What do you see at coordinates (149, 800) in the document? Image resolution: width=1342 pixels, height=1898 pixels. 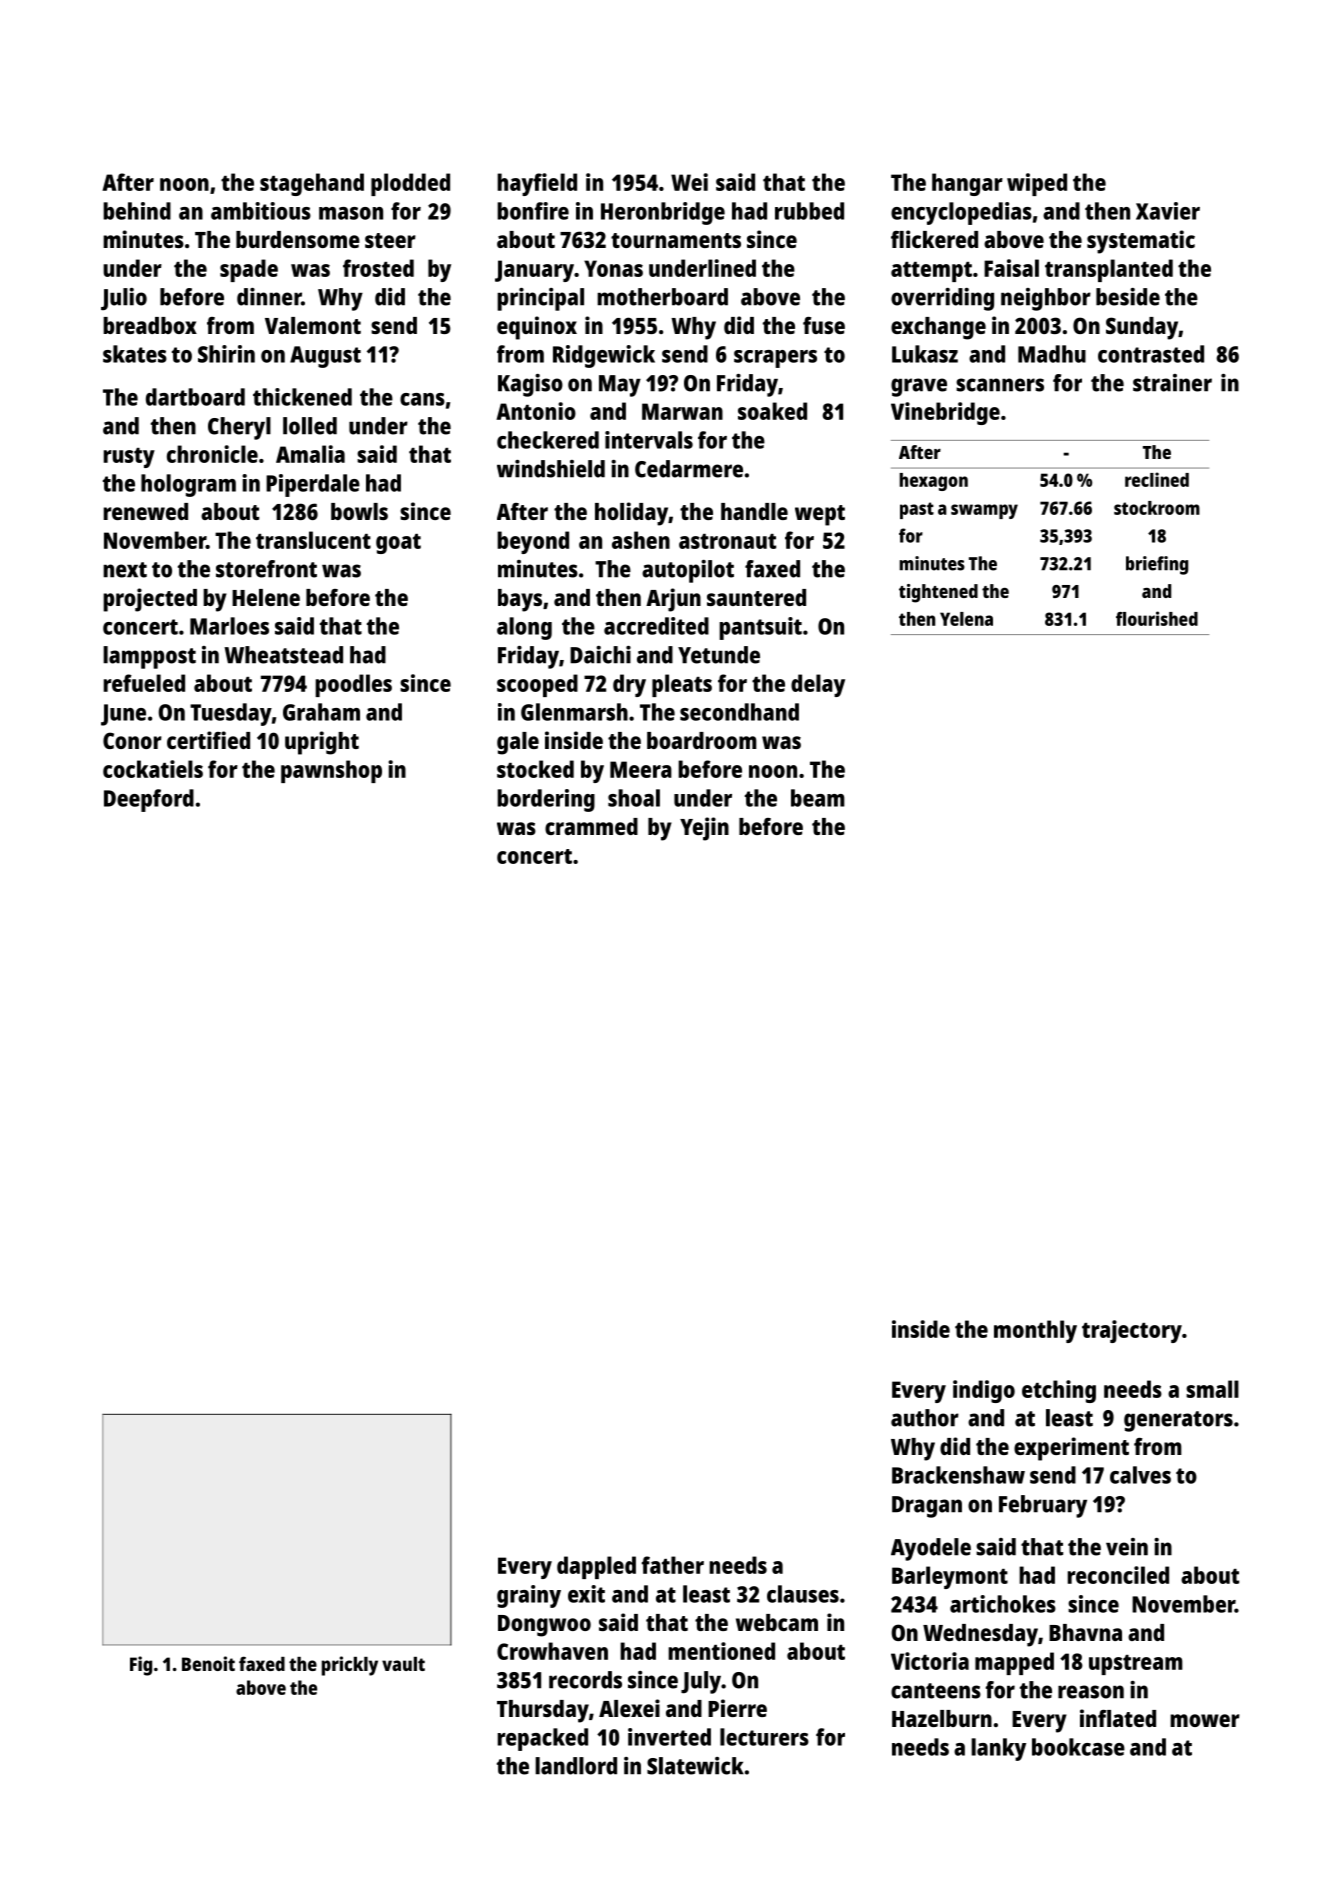 I see `Deepford` at bounding box center [149, 800].
